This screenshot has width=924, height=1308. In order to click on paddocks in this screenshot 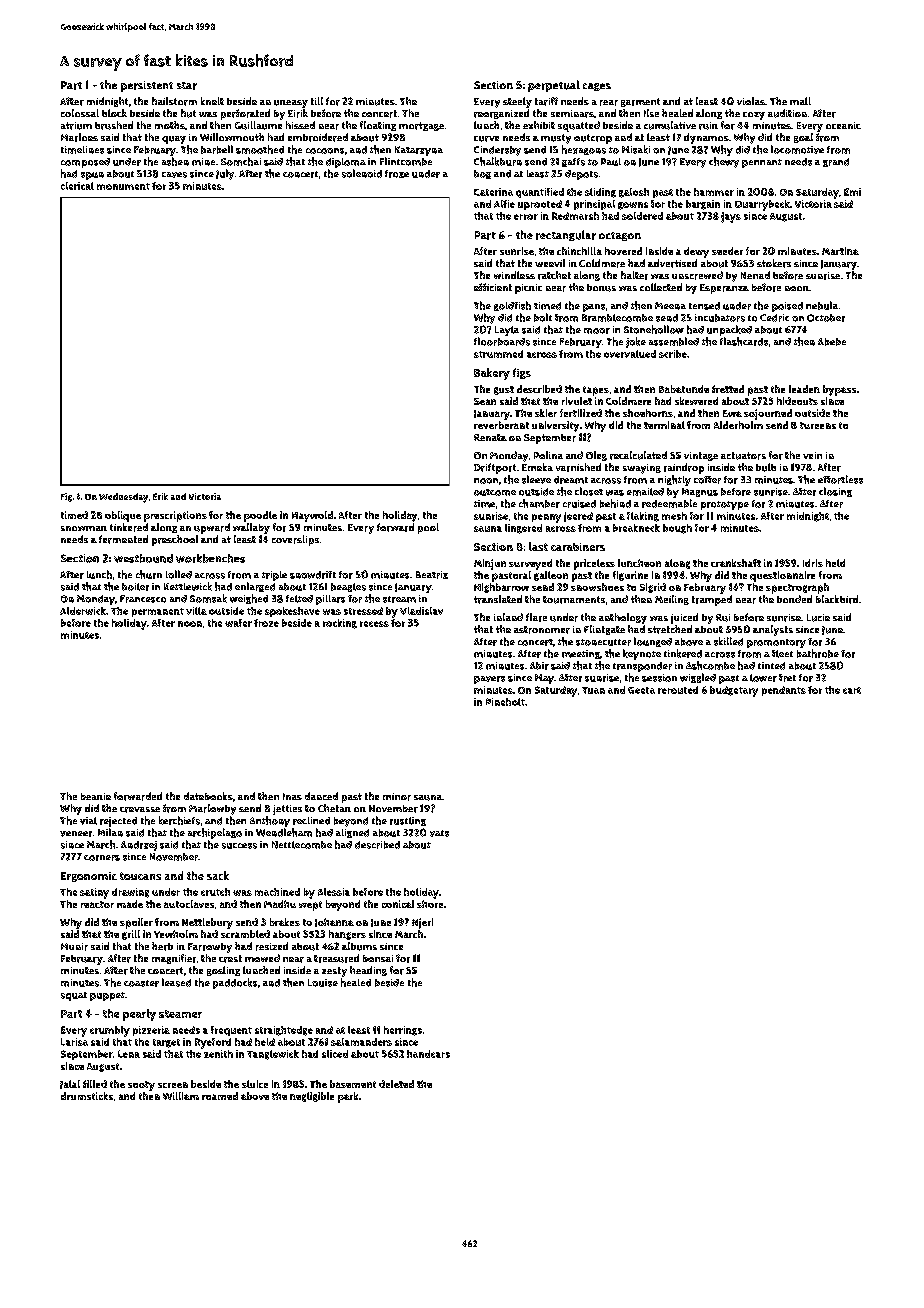, I will do `click(235, 983)`.
